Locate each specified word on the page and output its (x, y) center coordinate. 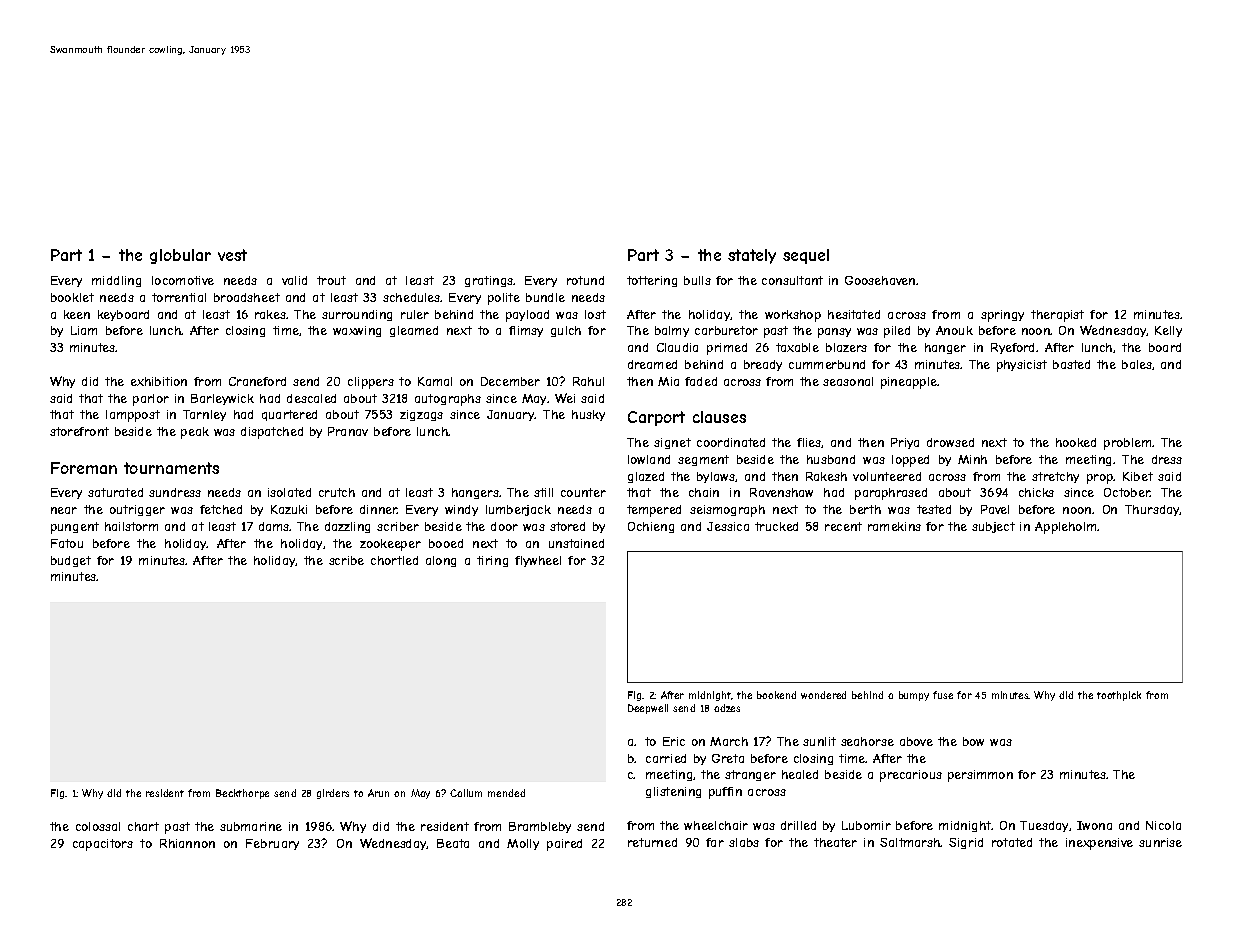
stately (752, 256)
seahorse (867, 741)
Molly (523, 844)
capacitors (103, 845)
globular (180, 256)
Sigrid (966, 843)
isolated (289, 492)
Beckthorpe (242, 794)
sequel (806, 256)
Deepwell (648, 709)
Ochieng (651, 527)
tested (934, 509)
